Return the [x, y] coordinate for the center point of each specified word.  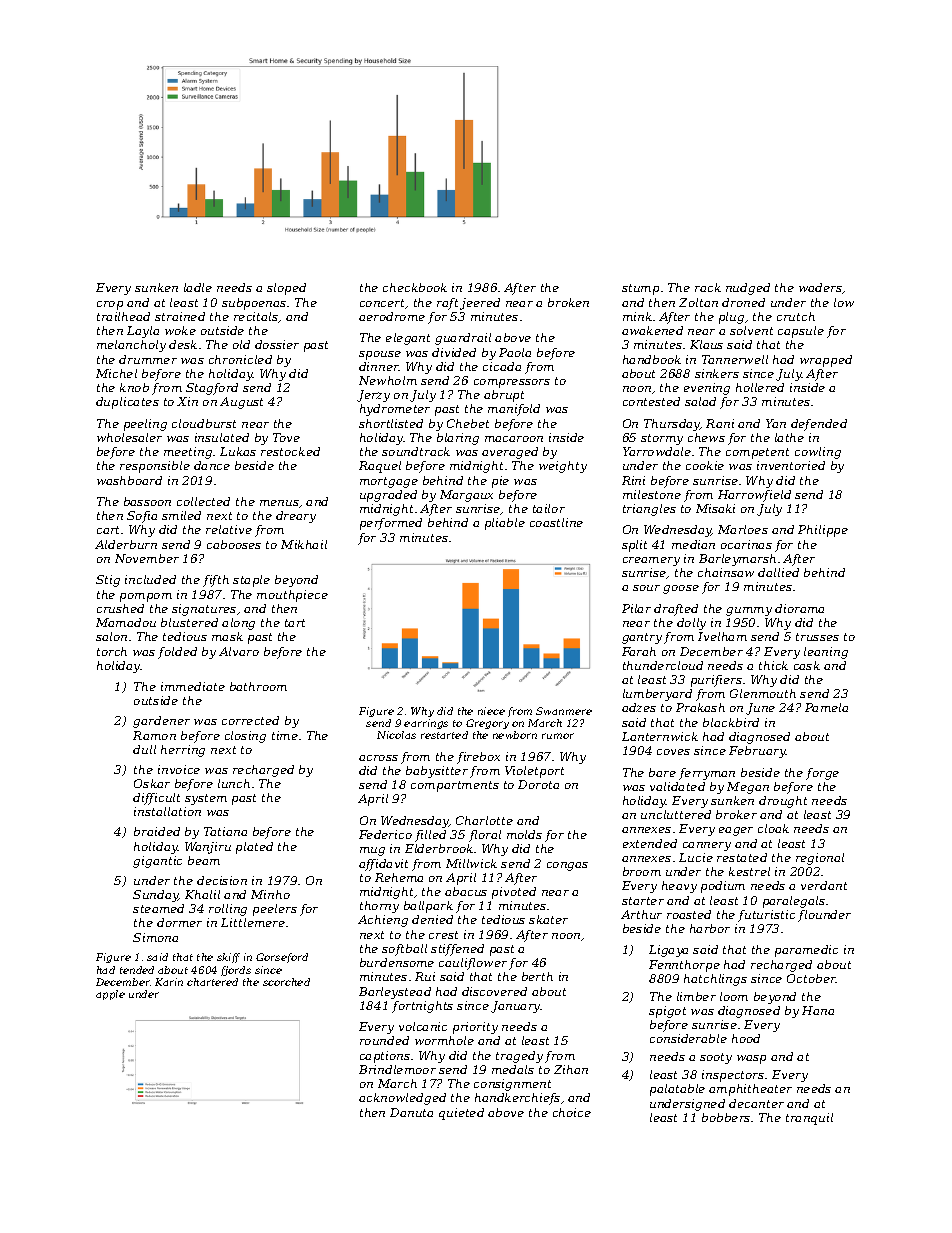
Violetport [534, 772]
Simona [155, 937]
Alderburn [126, 544]
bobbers [726, 1117]
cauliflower [473, 964]
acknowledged [402, 1099]
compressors [512, 383]
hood [746, 1038]
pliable [505, 524]
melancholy [131, 346]
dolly [691, 624]
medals [513, 1069]
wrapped [826, 361]
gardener [161, 722]
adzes [639, 707]
